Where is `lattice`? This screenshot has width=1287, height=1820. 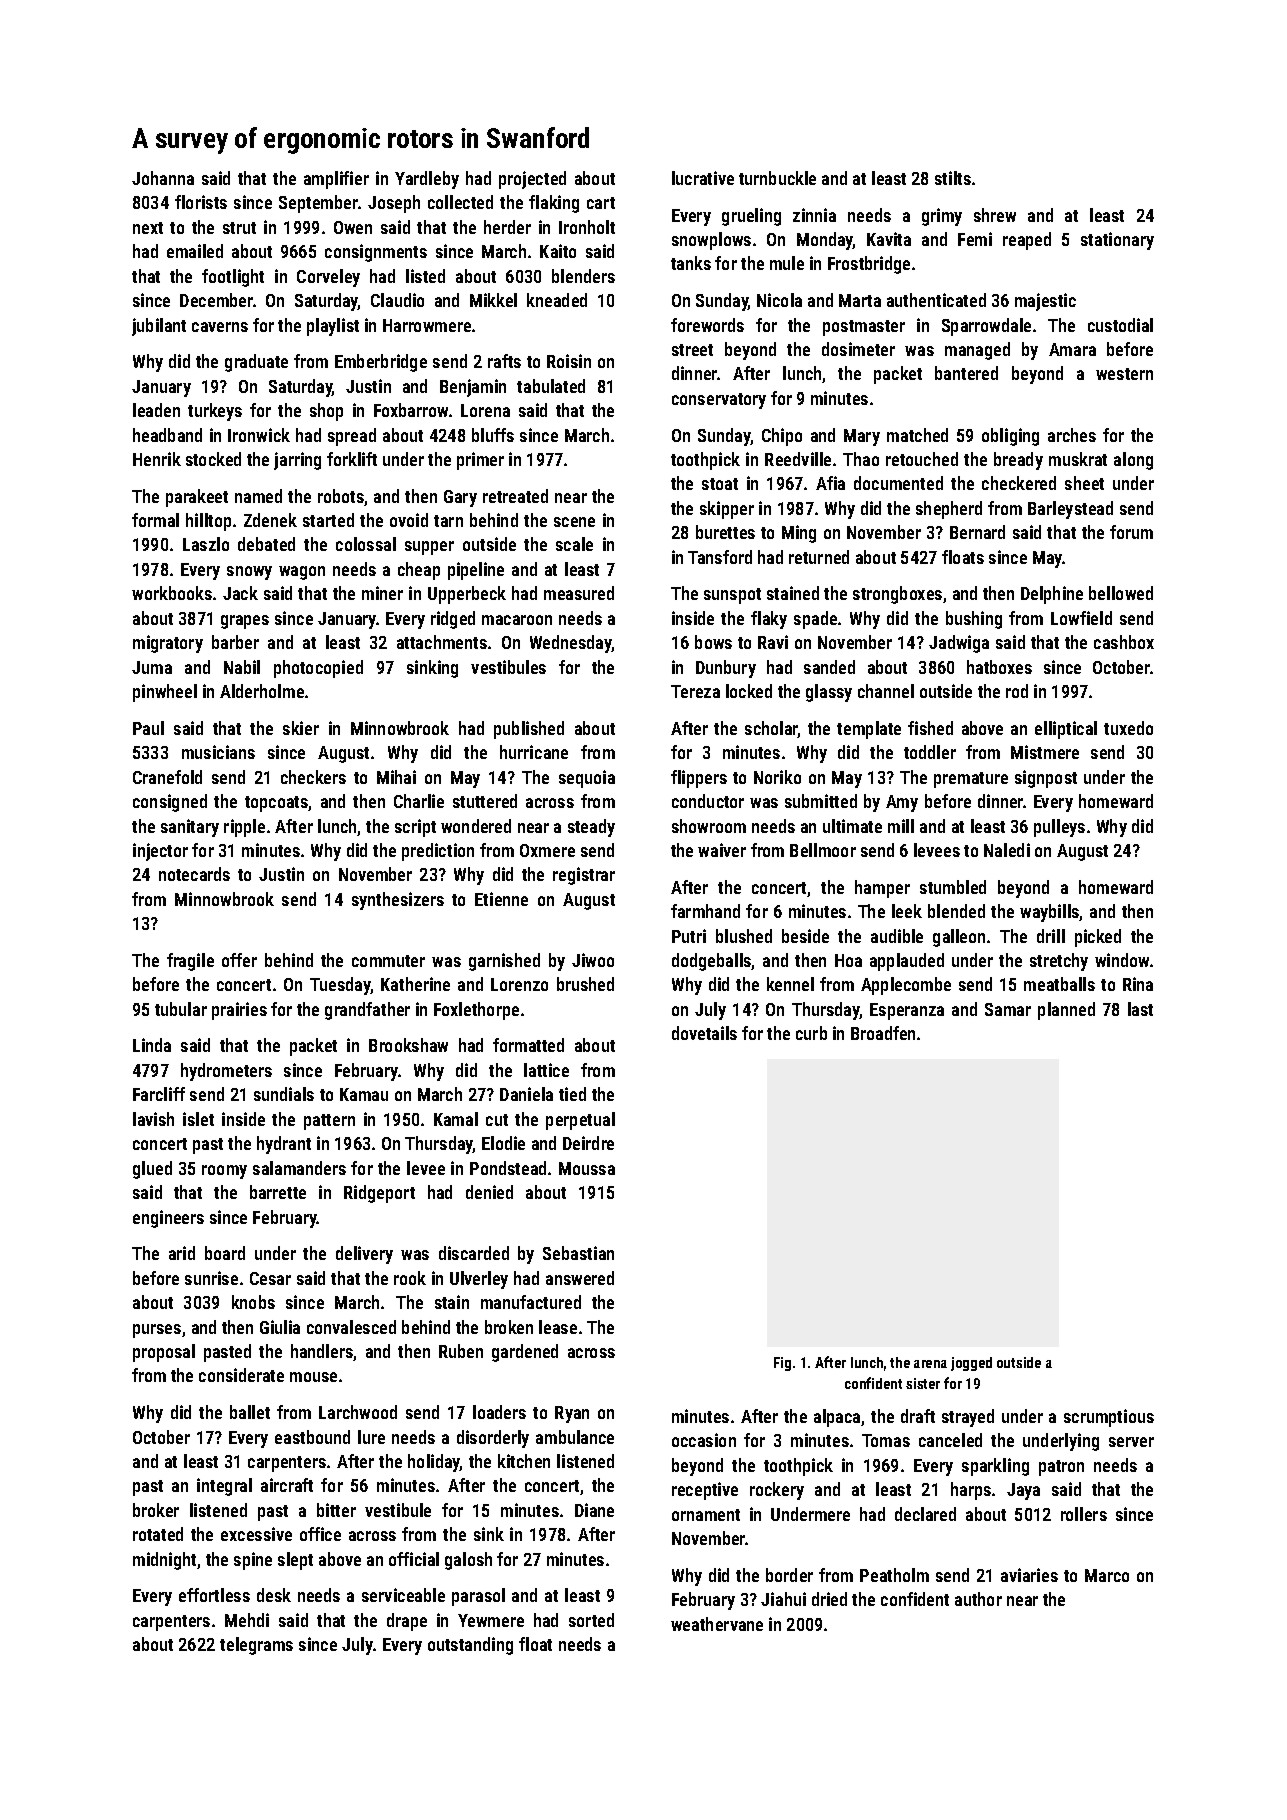
lattice is located at coordinates (546, 1070).
